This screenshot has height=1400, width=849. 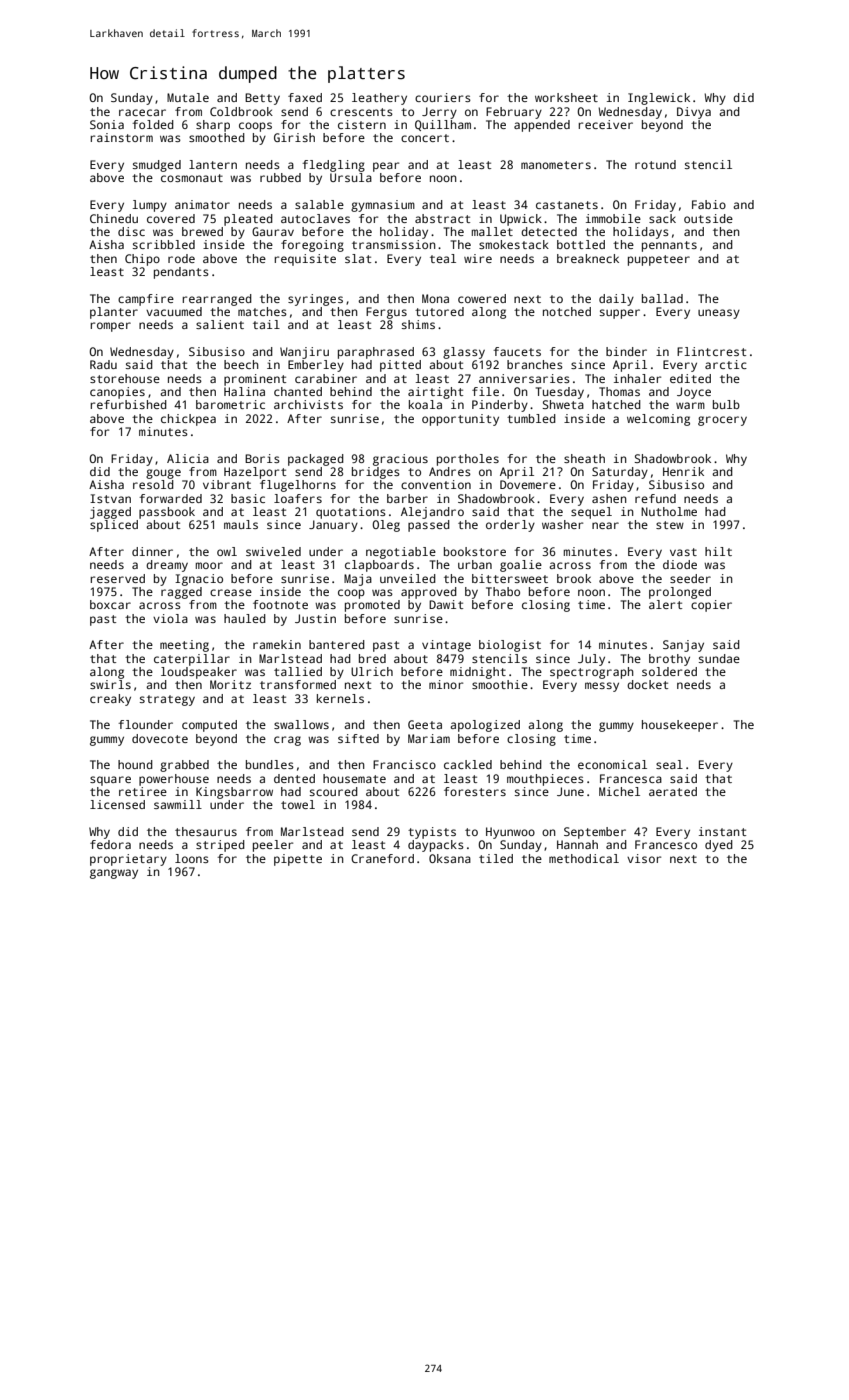 I want to click on transformed, so click(x=298, y=684).
